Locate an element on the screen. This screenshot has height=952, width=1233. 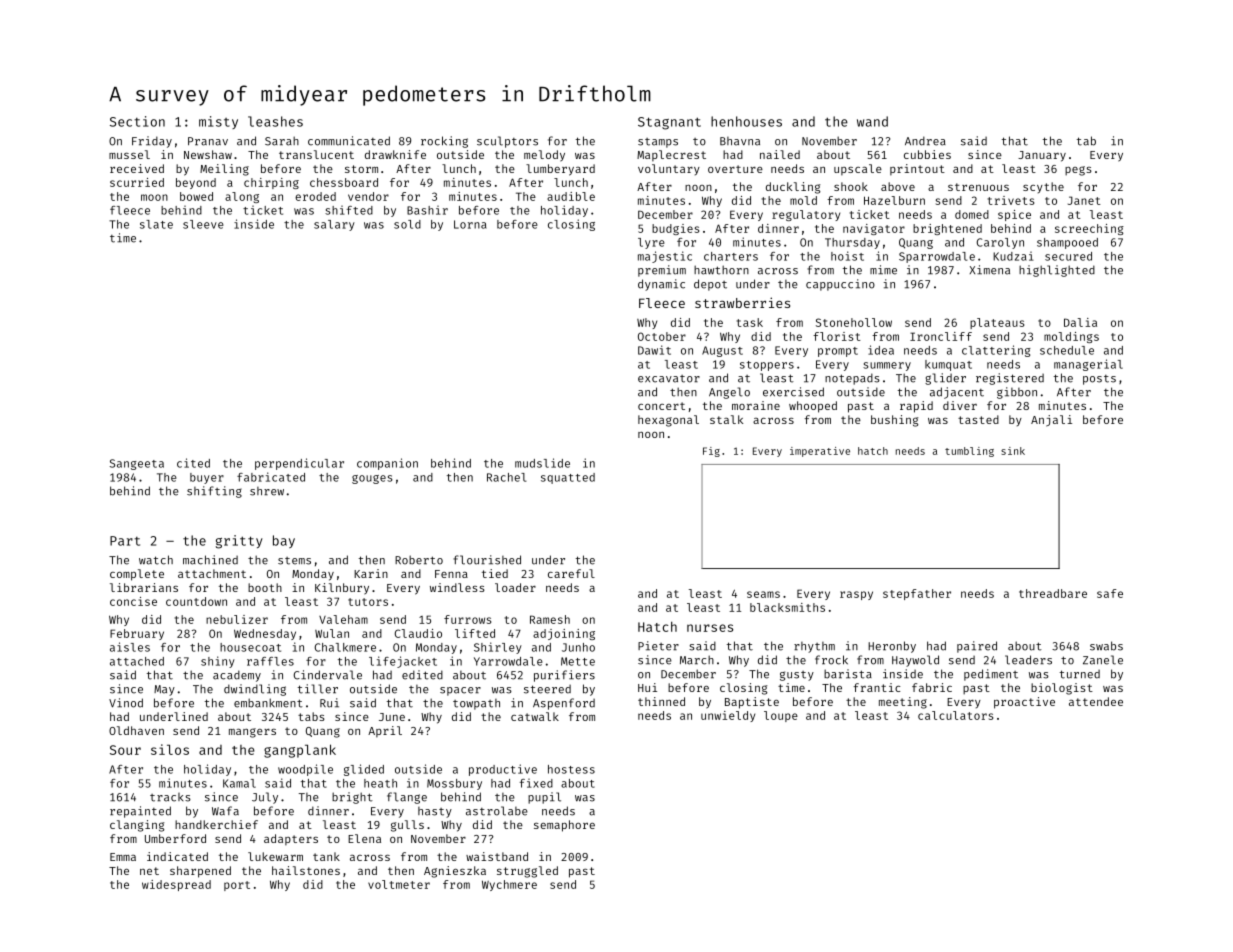
printout is located at coordinates (917, 170).
